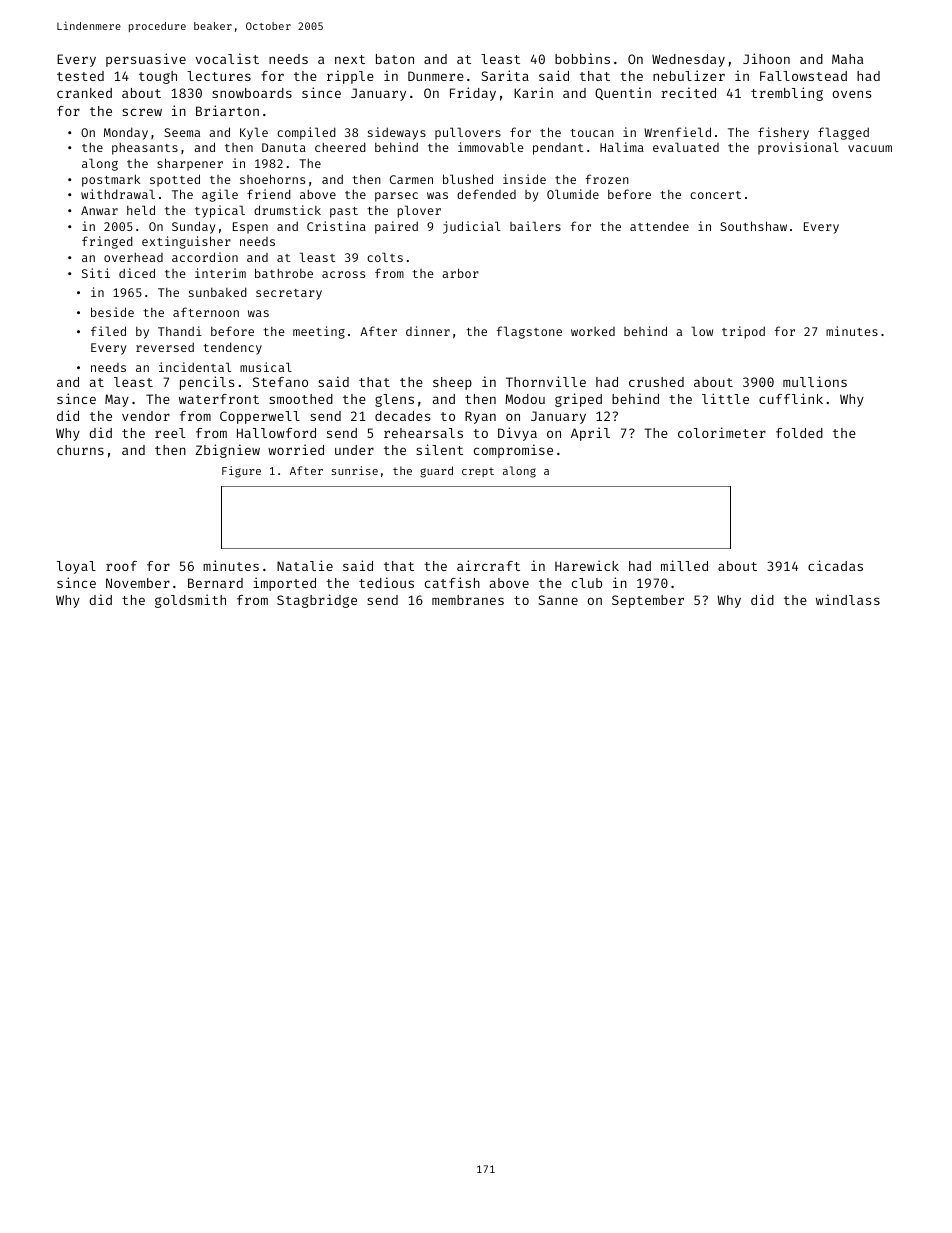  I want to click on arbor, so click(460, 273).
